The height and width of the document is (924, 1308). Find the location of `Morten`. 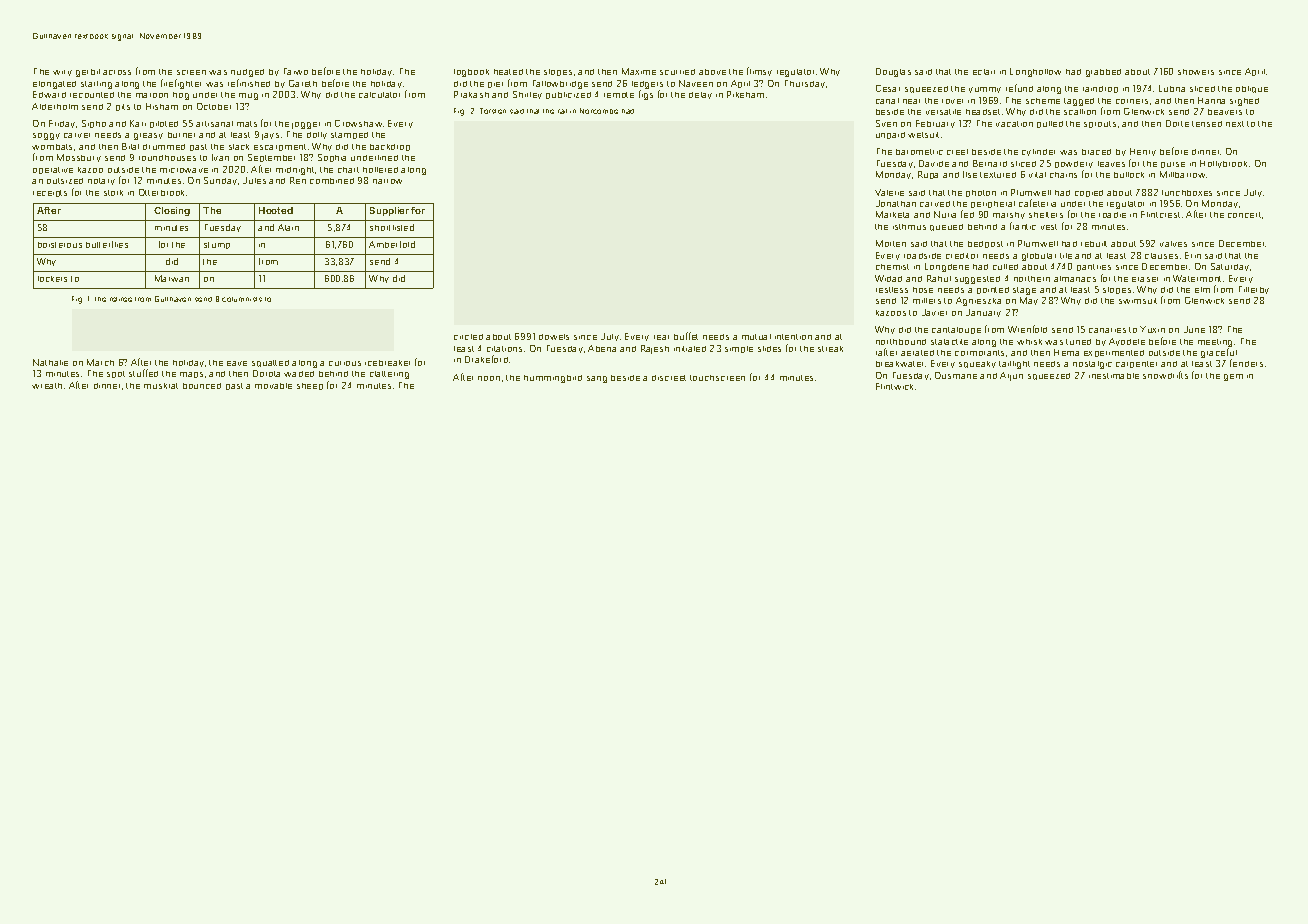

Morten is located at coordinates (891, 243).
